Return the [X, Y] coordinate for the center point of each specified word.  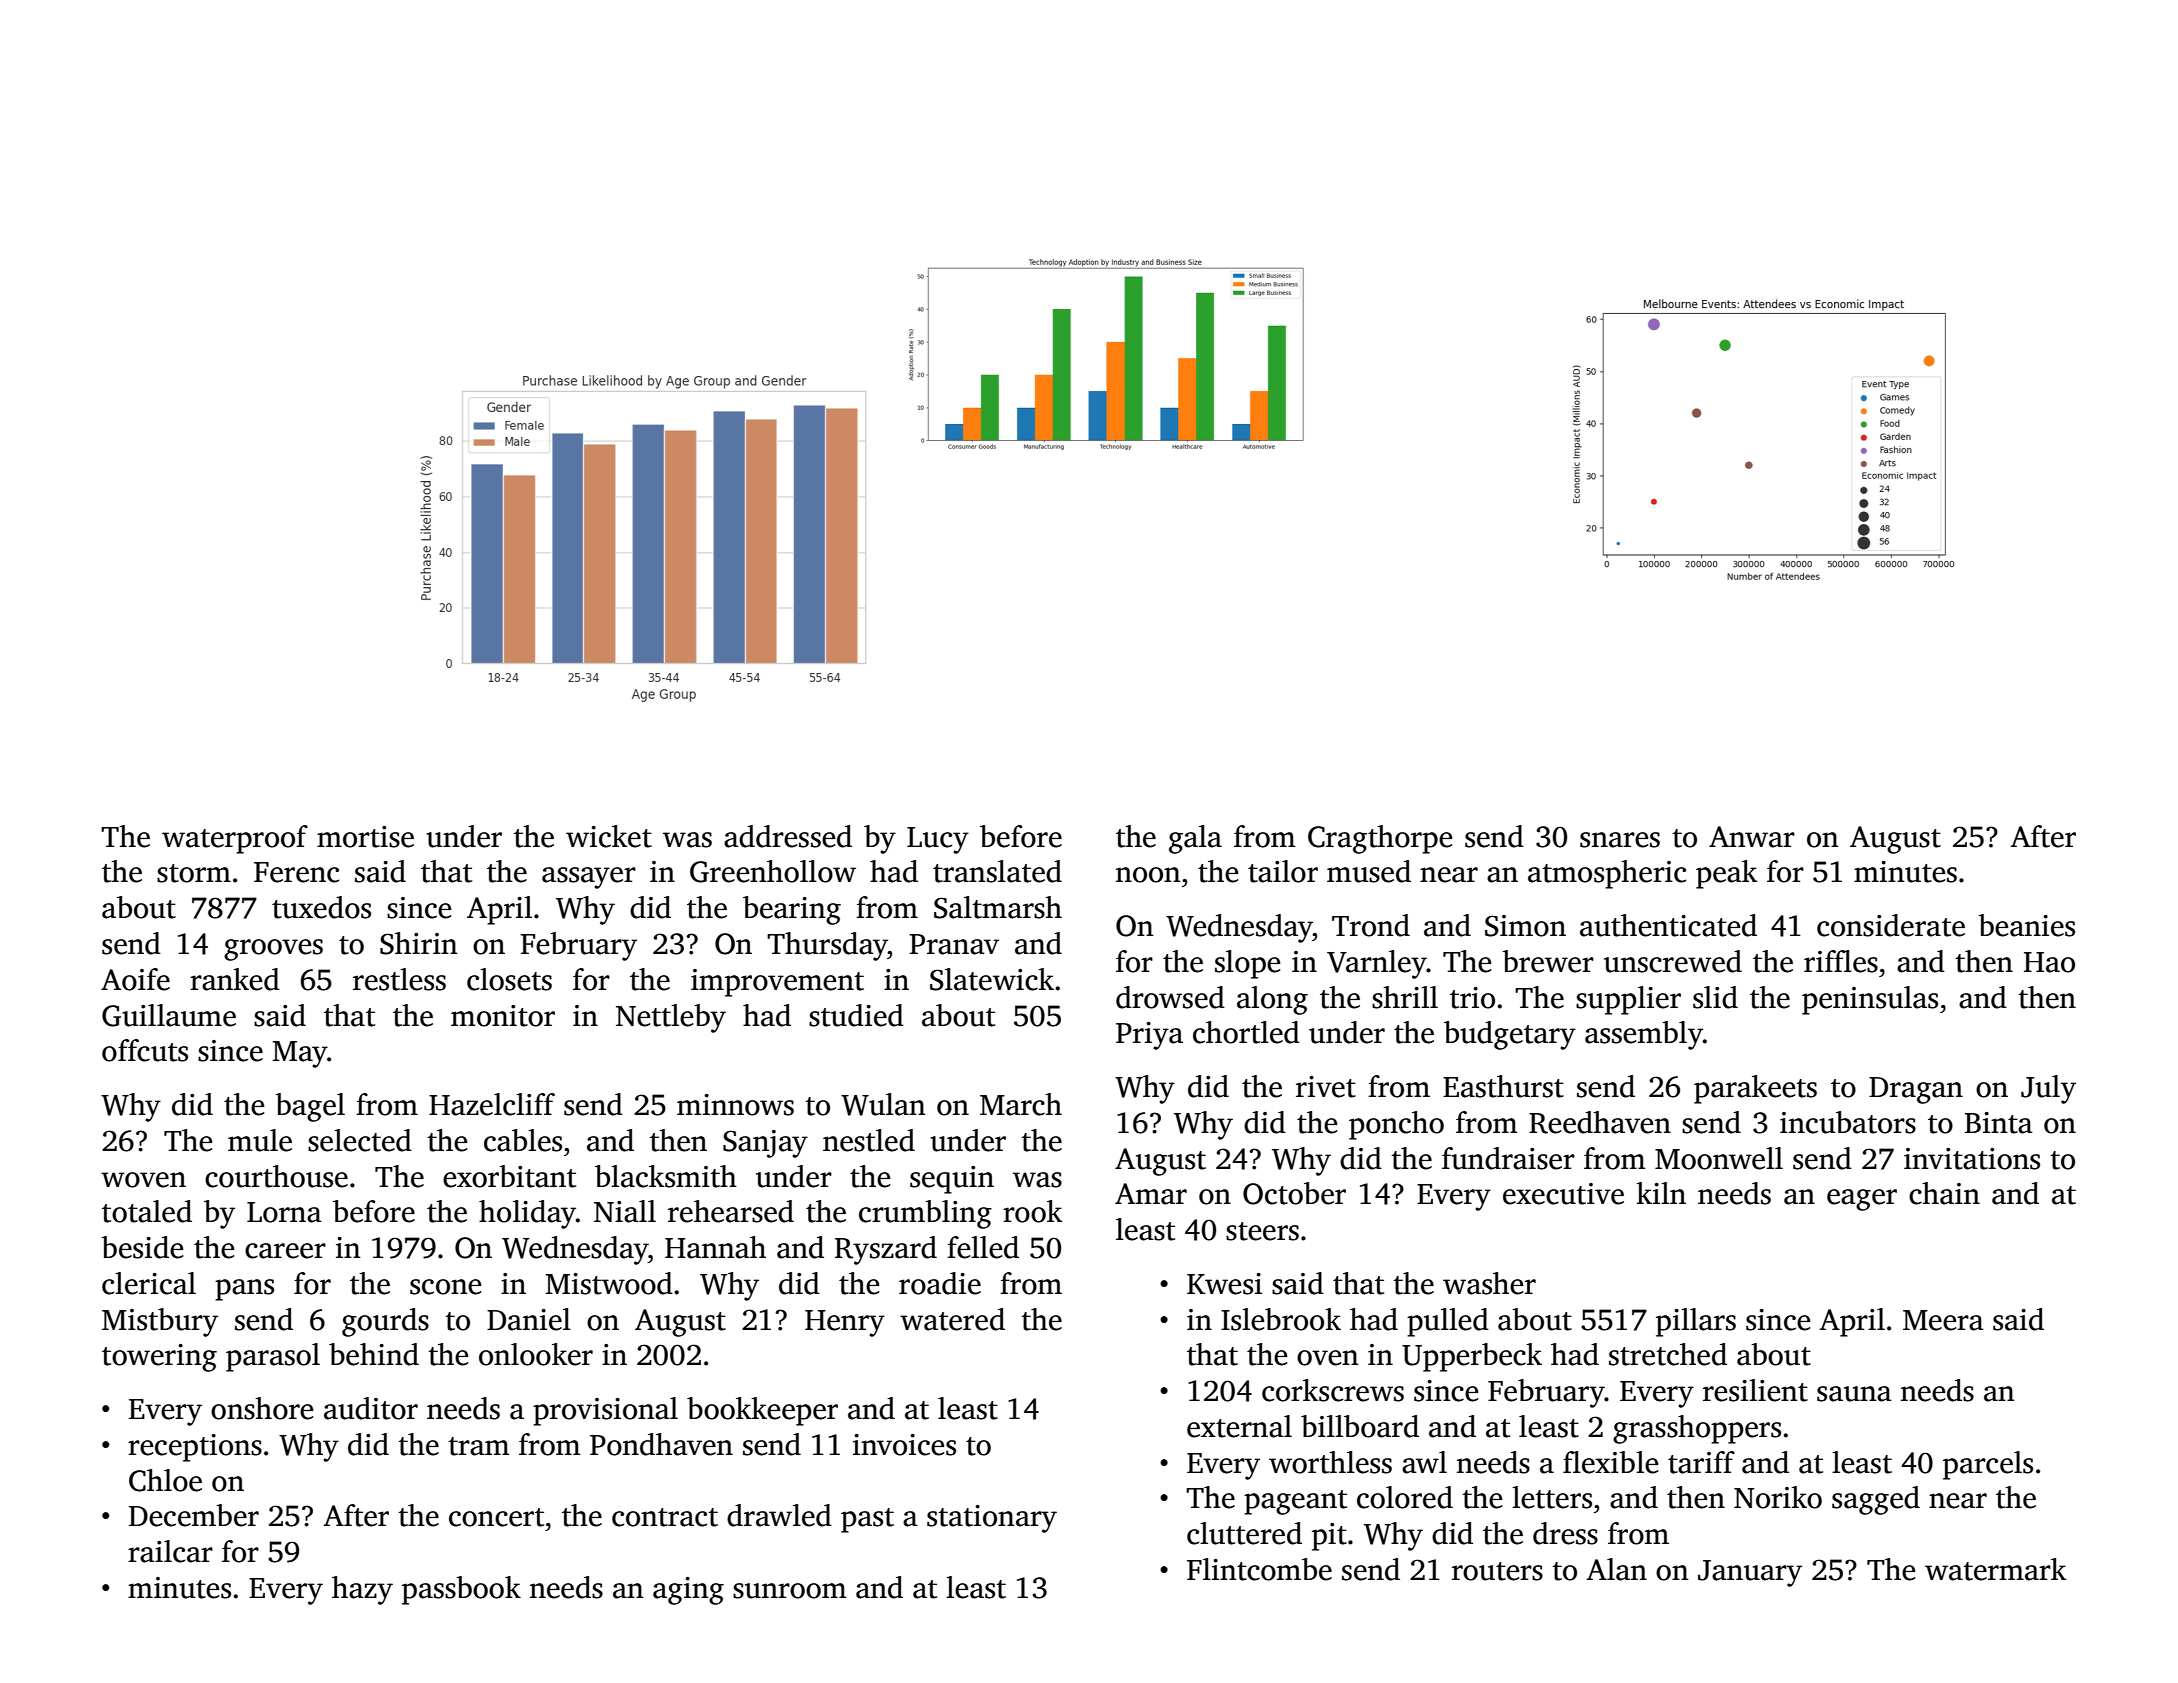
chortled [1246, 1032]
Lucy [938, 840]
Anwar [1752, 837]
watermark [1996, 1569]
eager [1862, 1200]
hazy [362, 1590]
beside [142, 1247]
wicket [609, 836]
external [1239, 1426]
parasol [273, 1357]
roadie [940, 1283]
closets [509, 979]
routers [1497, 1571]
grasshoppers [1697, 1429]
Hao [2049, 962]
